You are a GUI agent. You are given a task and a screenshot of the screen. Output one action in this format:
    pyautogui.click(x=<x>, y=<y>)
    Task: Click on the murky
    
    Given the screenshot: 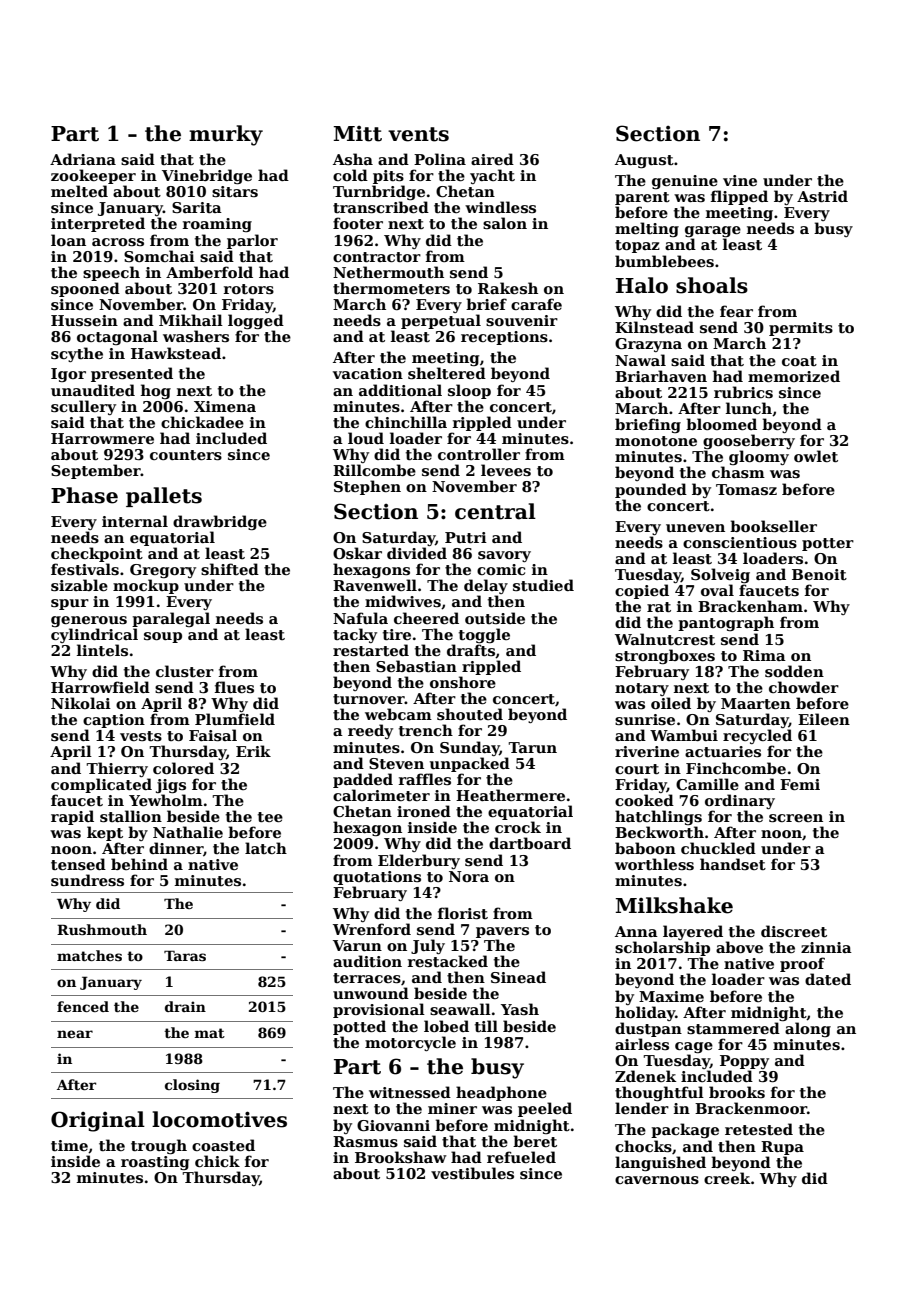 What is the action you would take?
    pyautogui.click(x=226, y=135)
